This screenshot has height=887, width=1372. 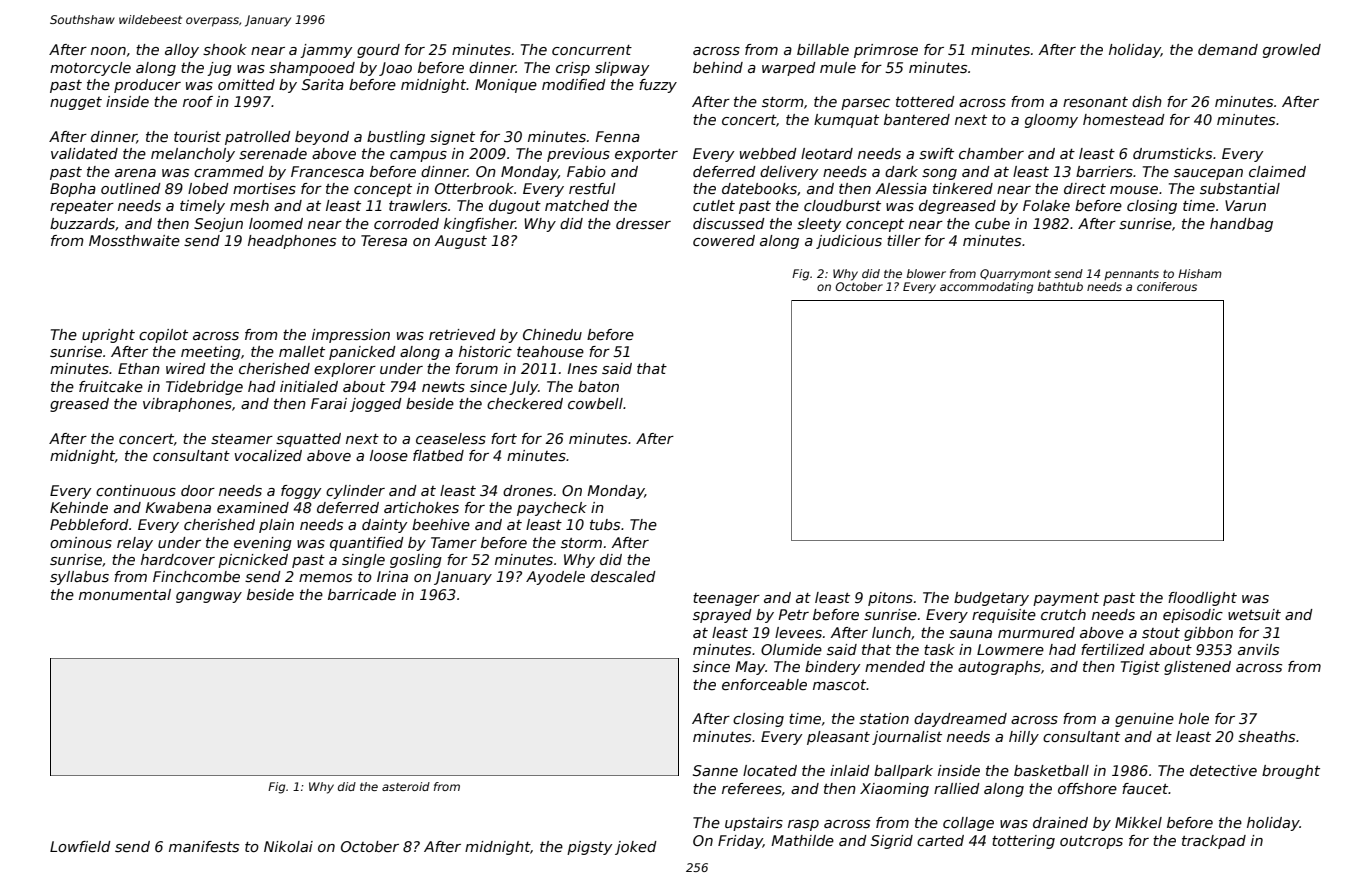 I want to click on detective, so click(x=1223, y=770).
